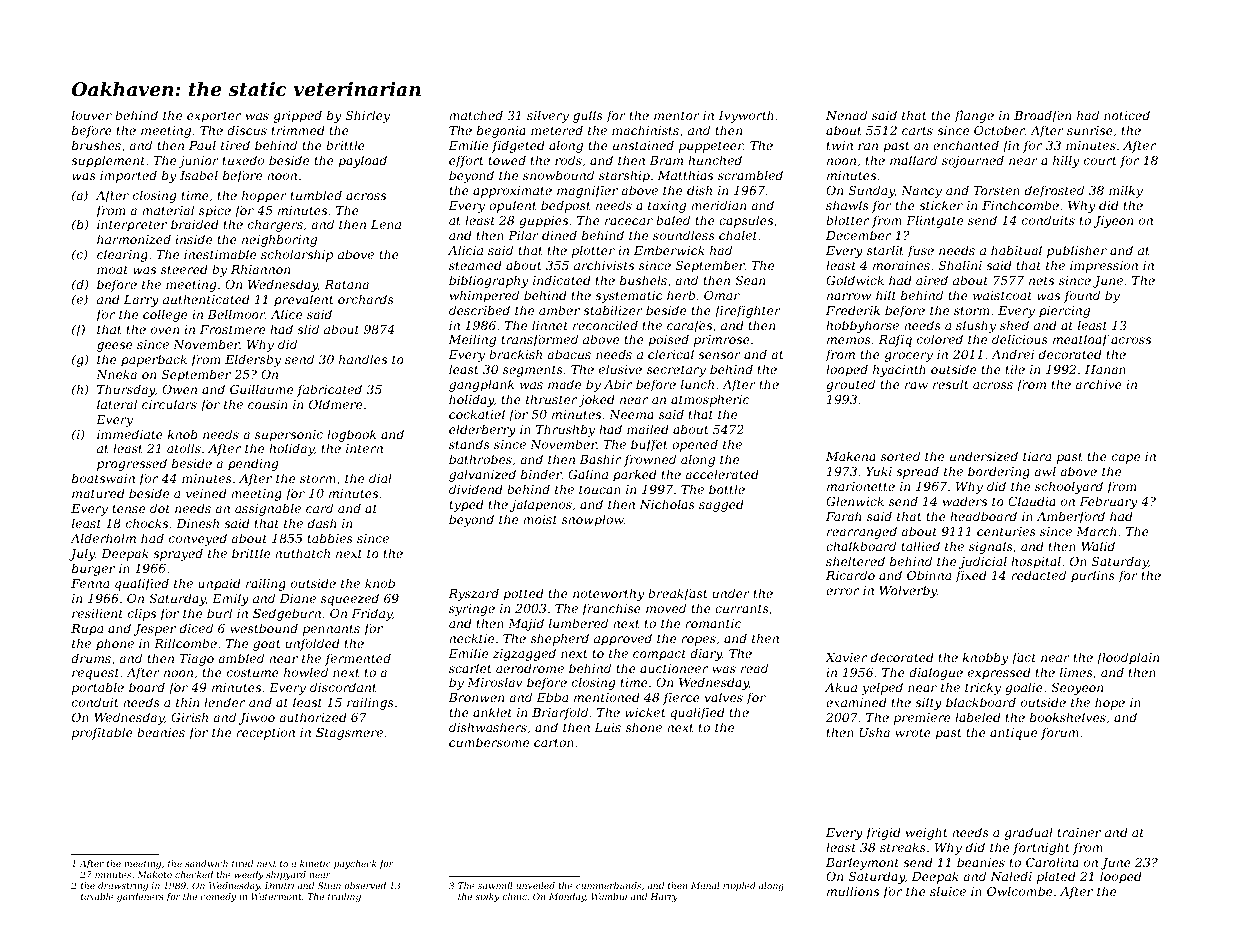  What do you see at coordinates (368, 116) in the screenshot?
I see `Shirley` at bounding box center [368, 116].
